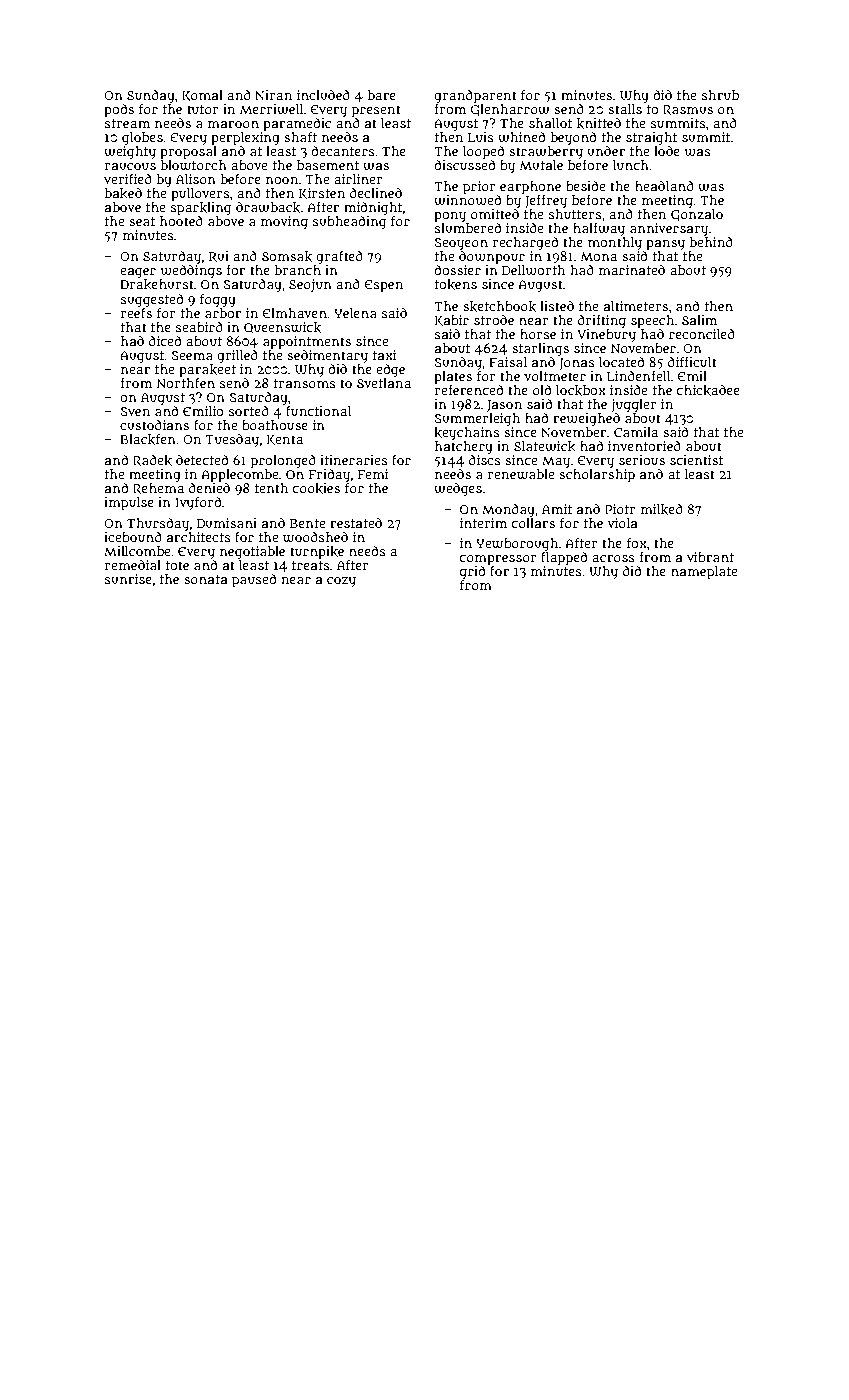 Image resolution: width=849 pixels, height=1400 pixels. I want to click on Niran, so click(273, 95).
